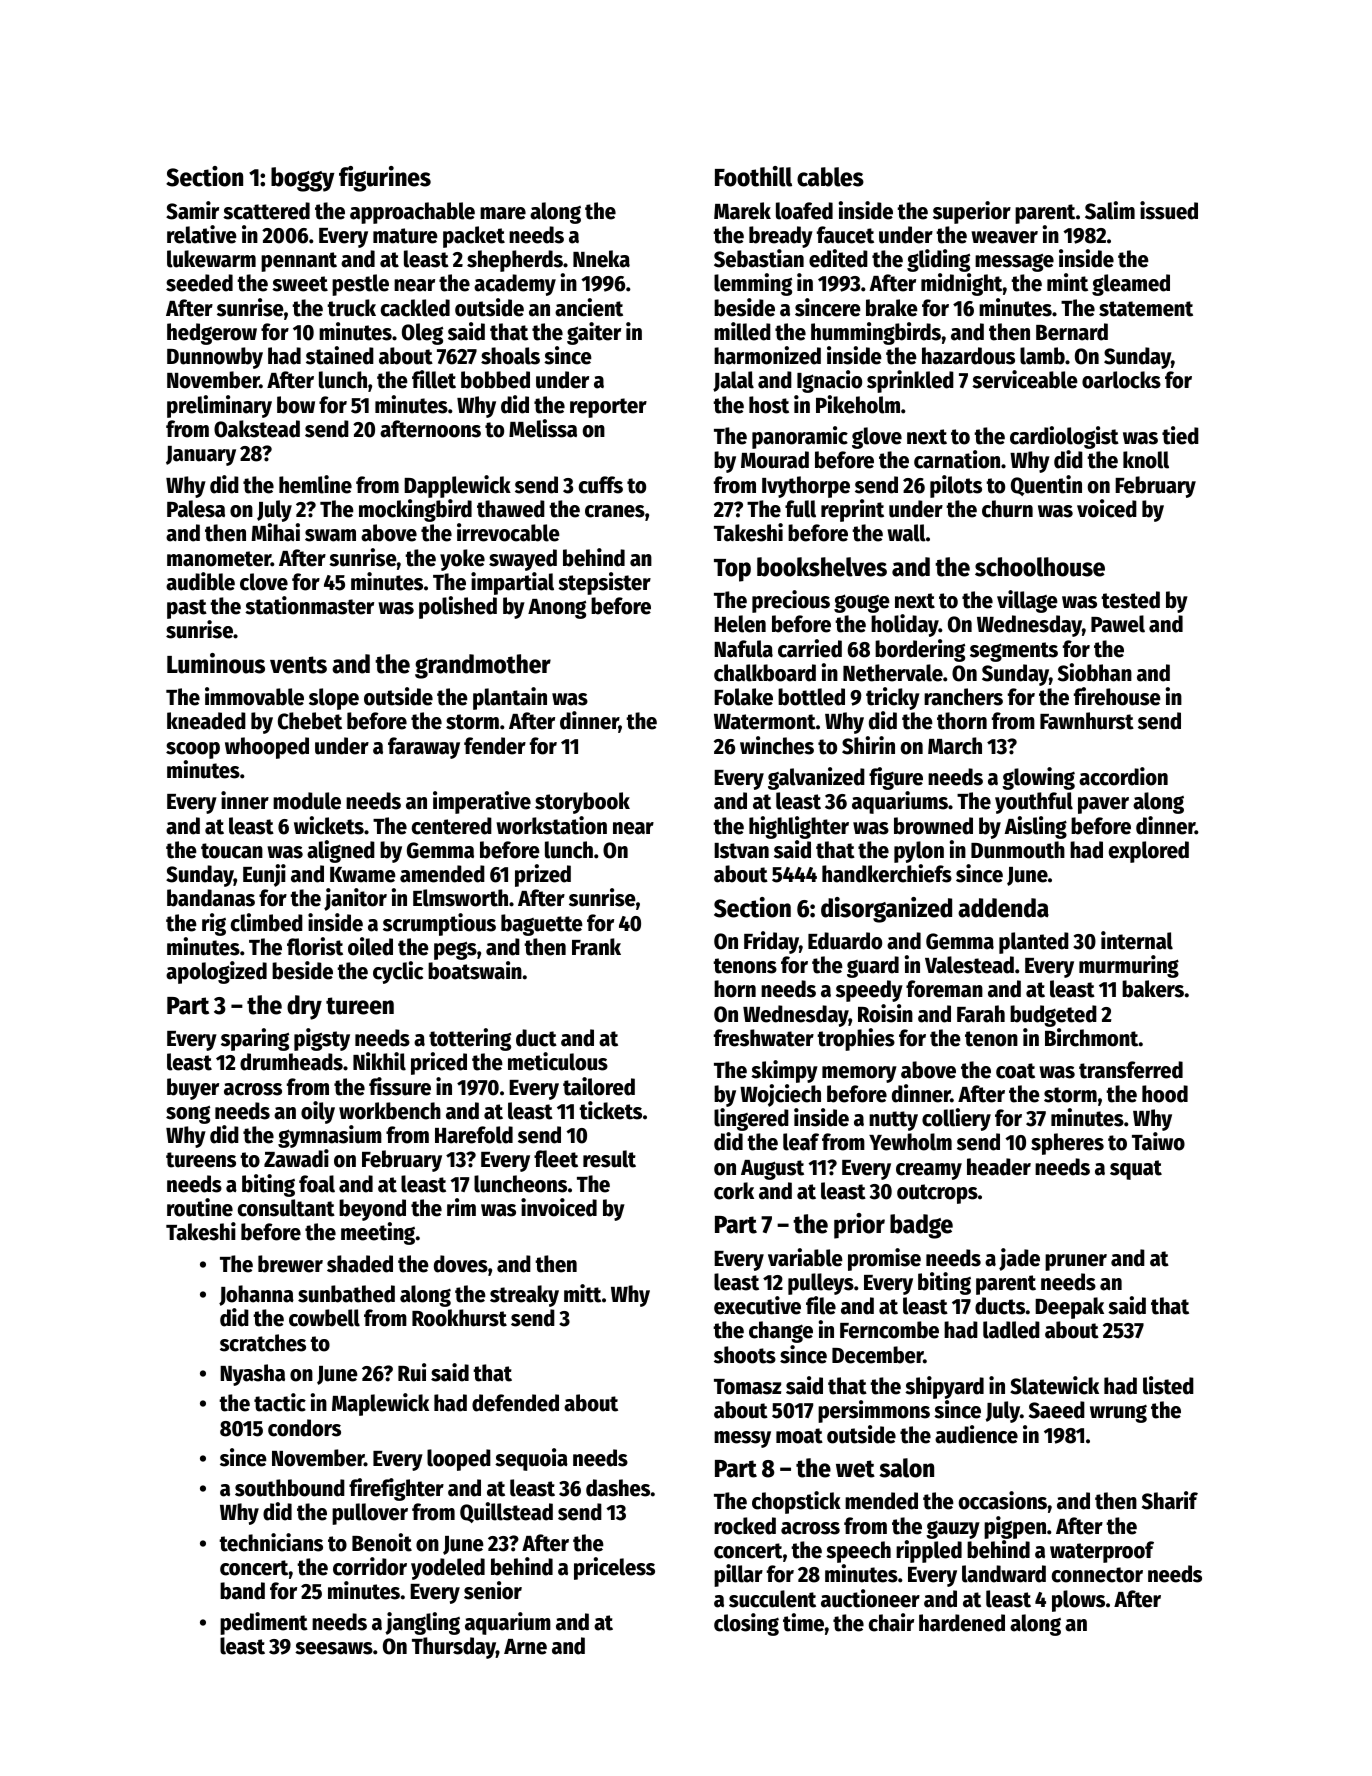 The width and height of the page is (1372, 1776). Describe the element at coordinates (303, 179) in the page. I see `boggy` at that location.
